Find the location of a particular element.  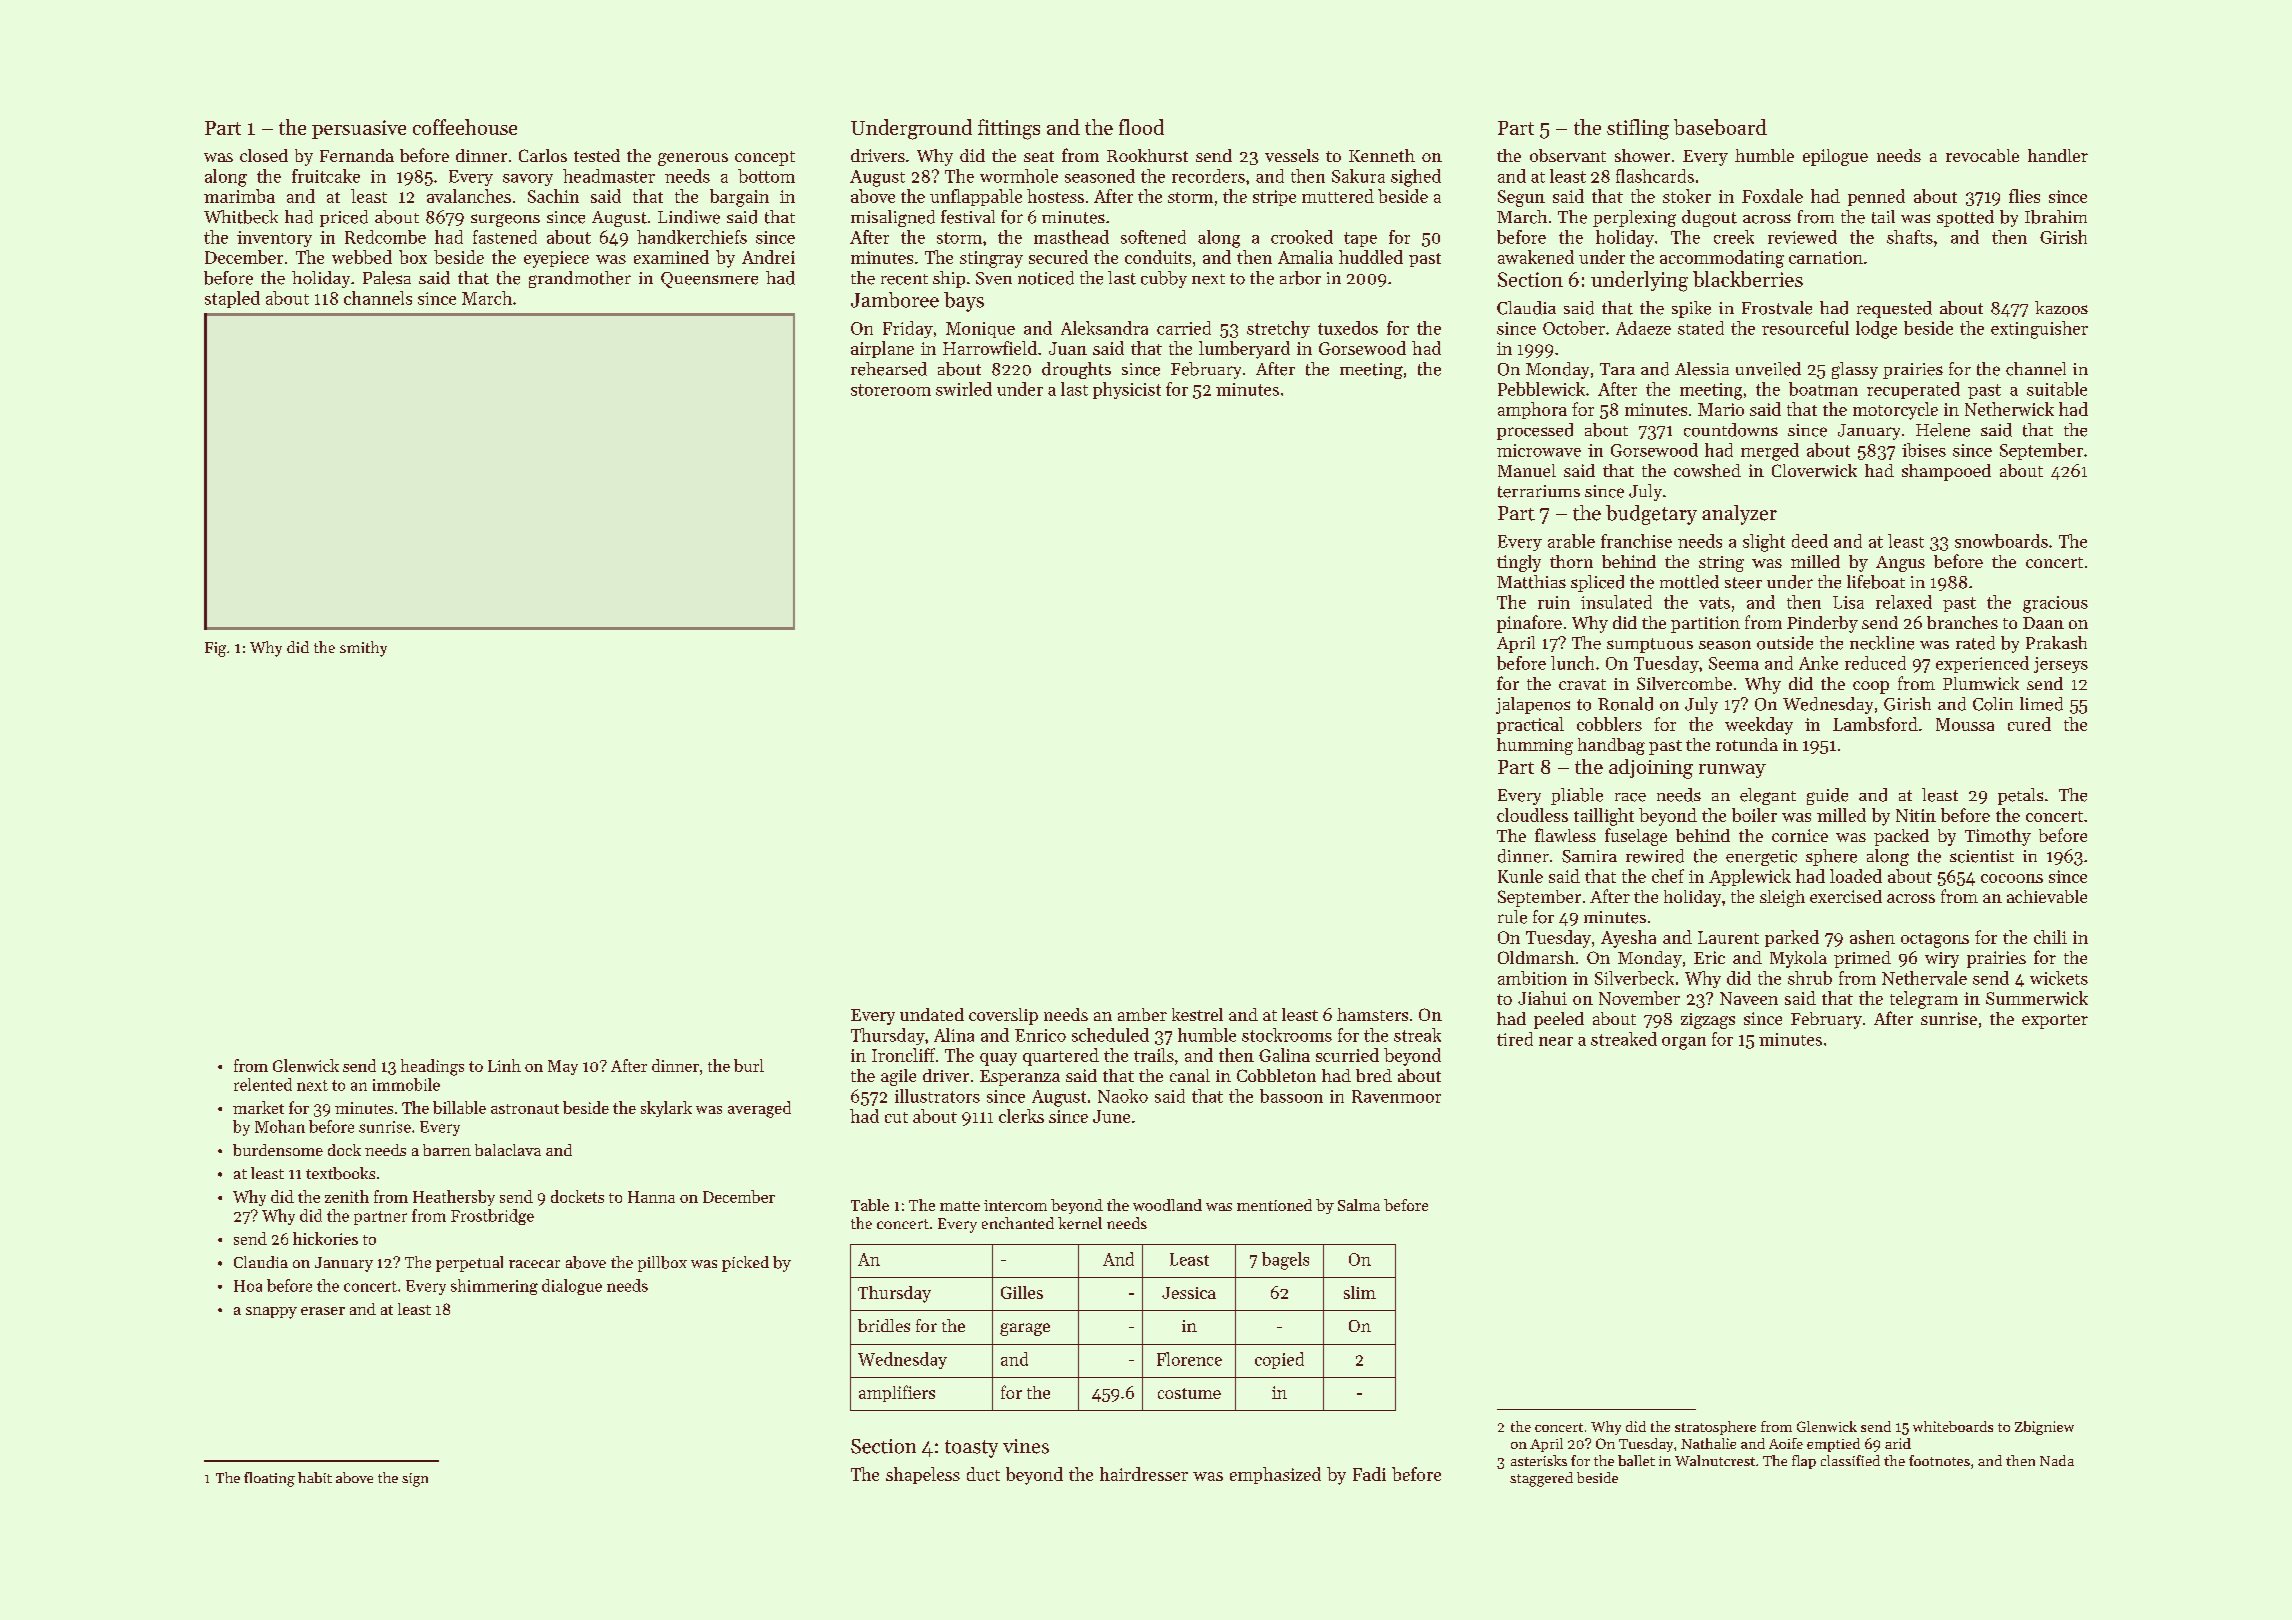

insulated is located at coordinates (1616, 602).
